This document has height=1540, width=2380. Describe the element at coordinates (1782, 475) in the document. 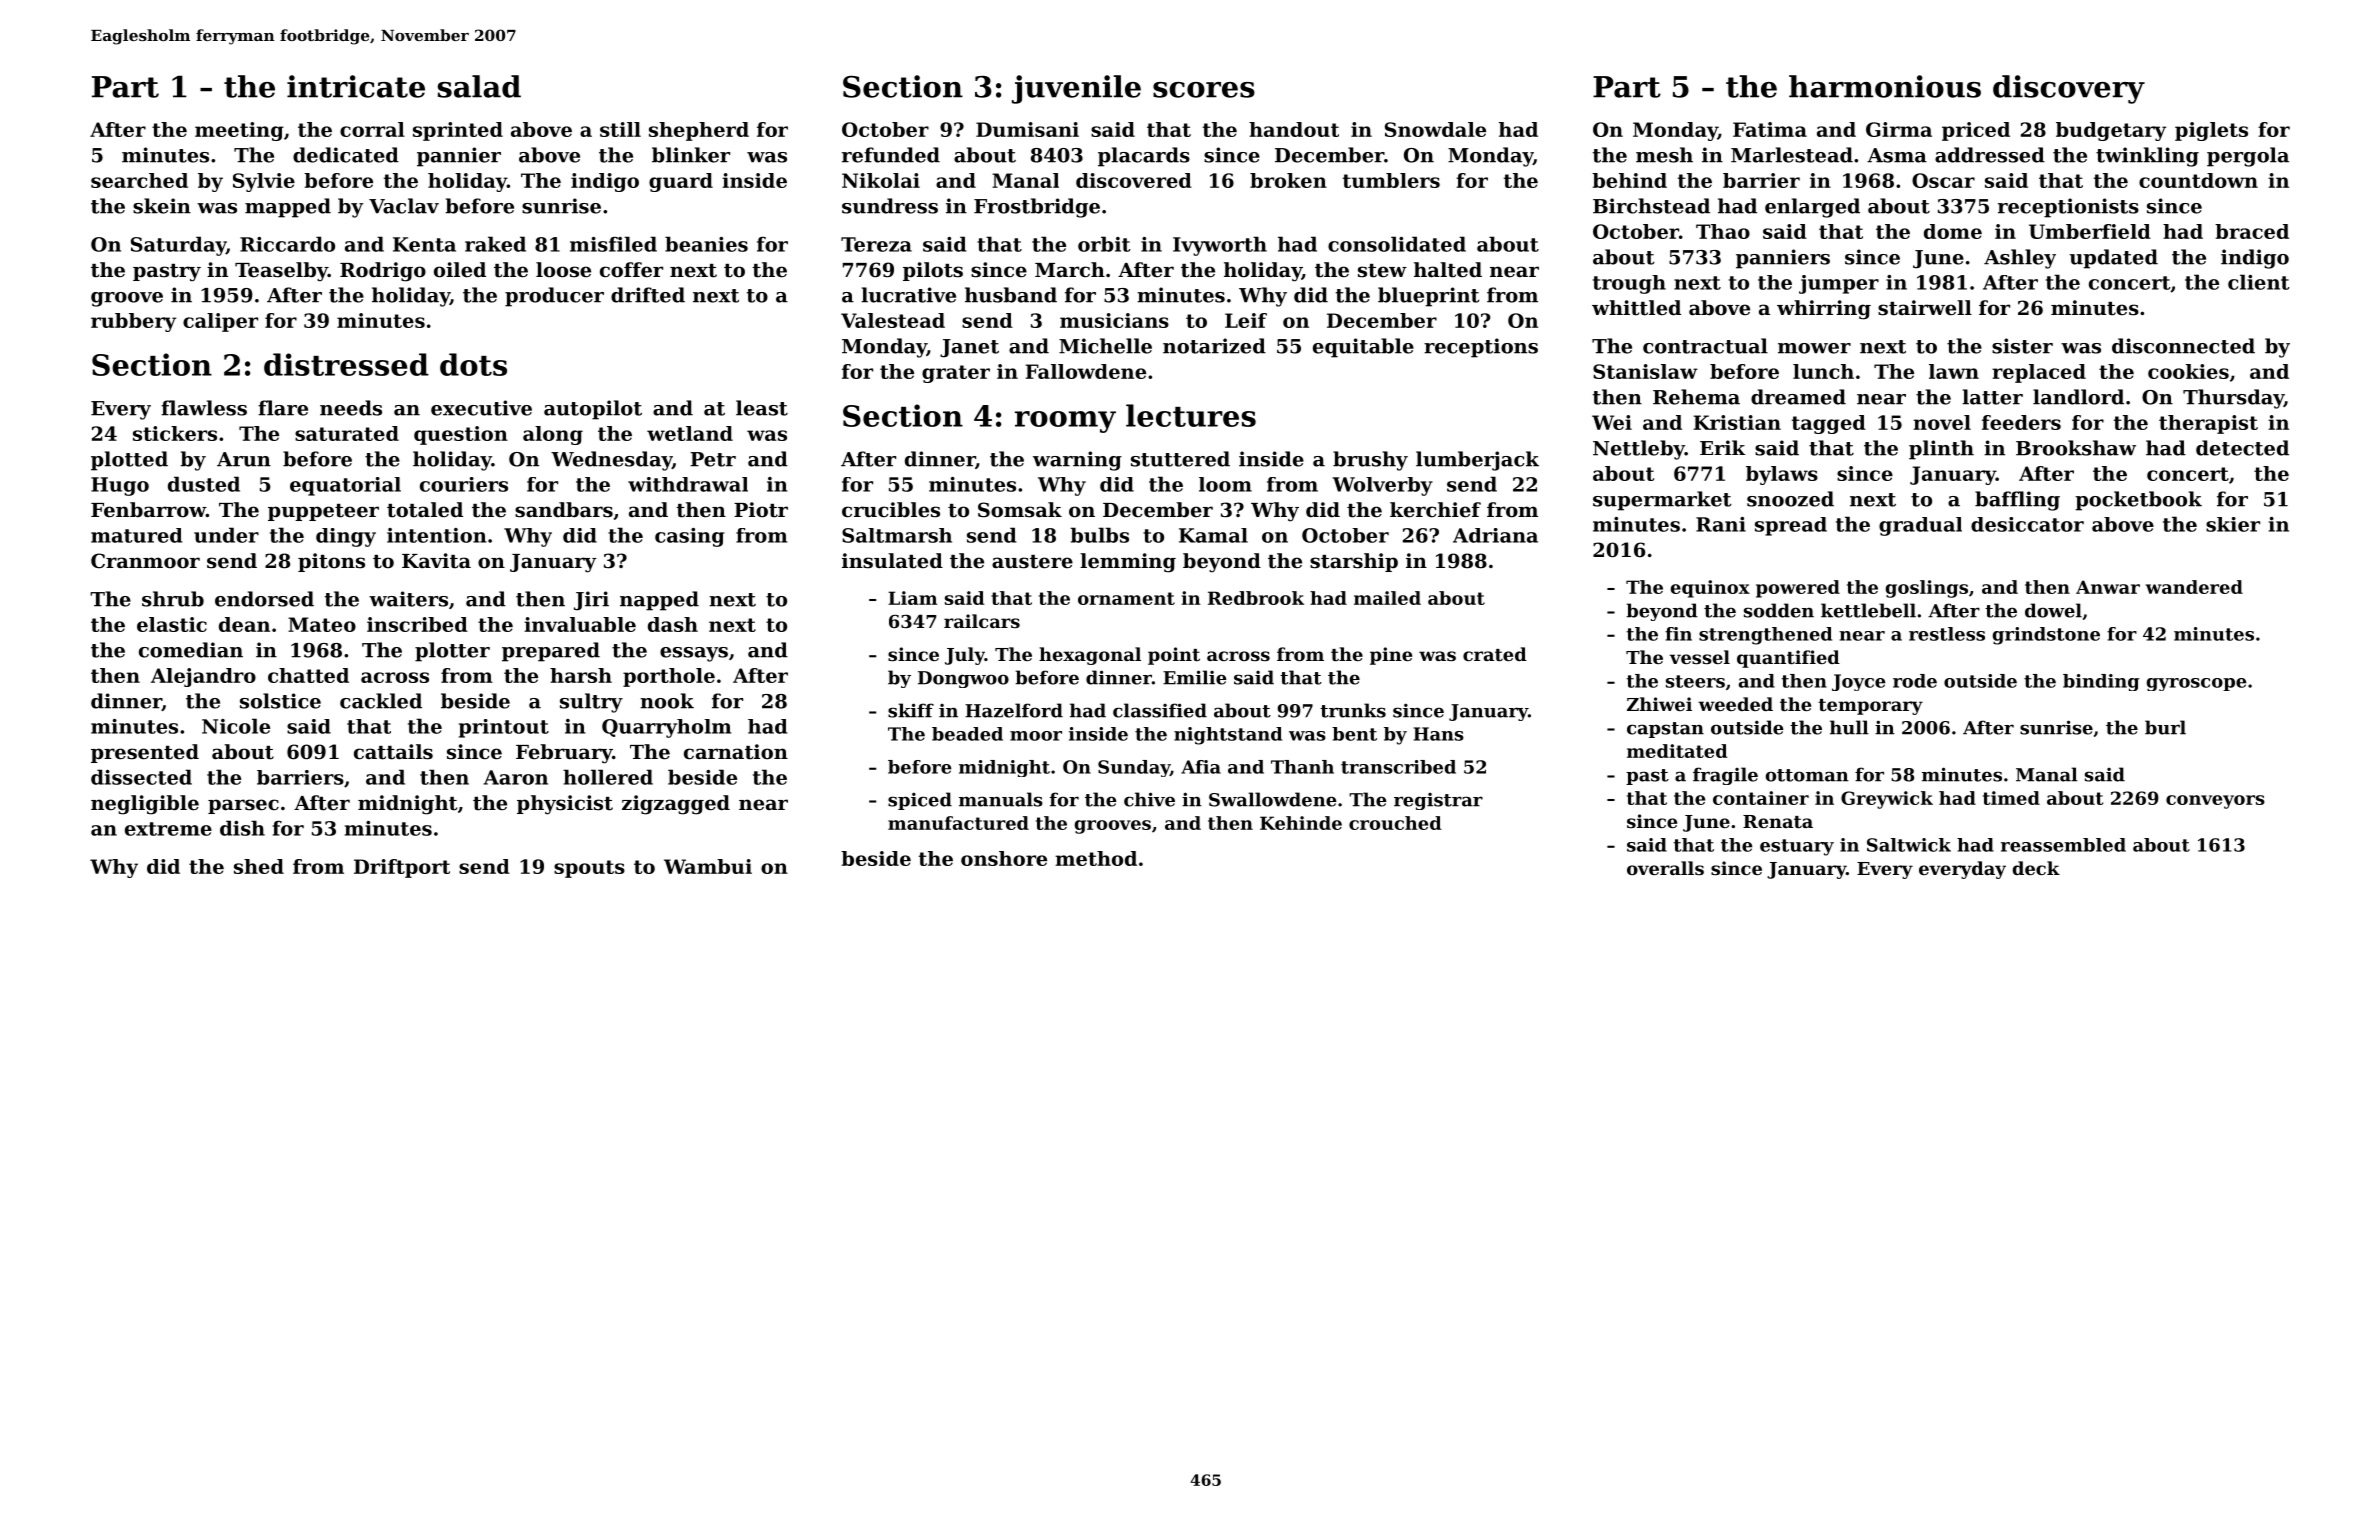

I see `bylaws` at that location.
